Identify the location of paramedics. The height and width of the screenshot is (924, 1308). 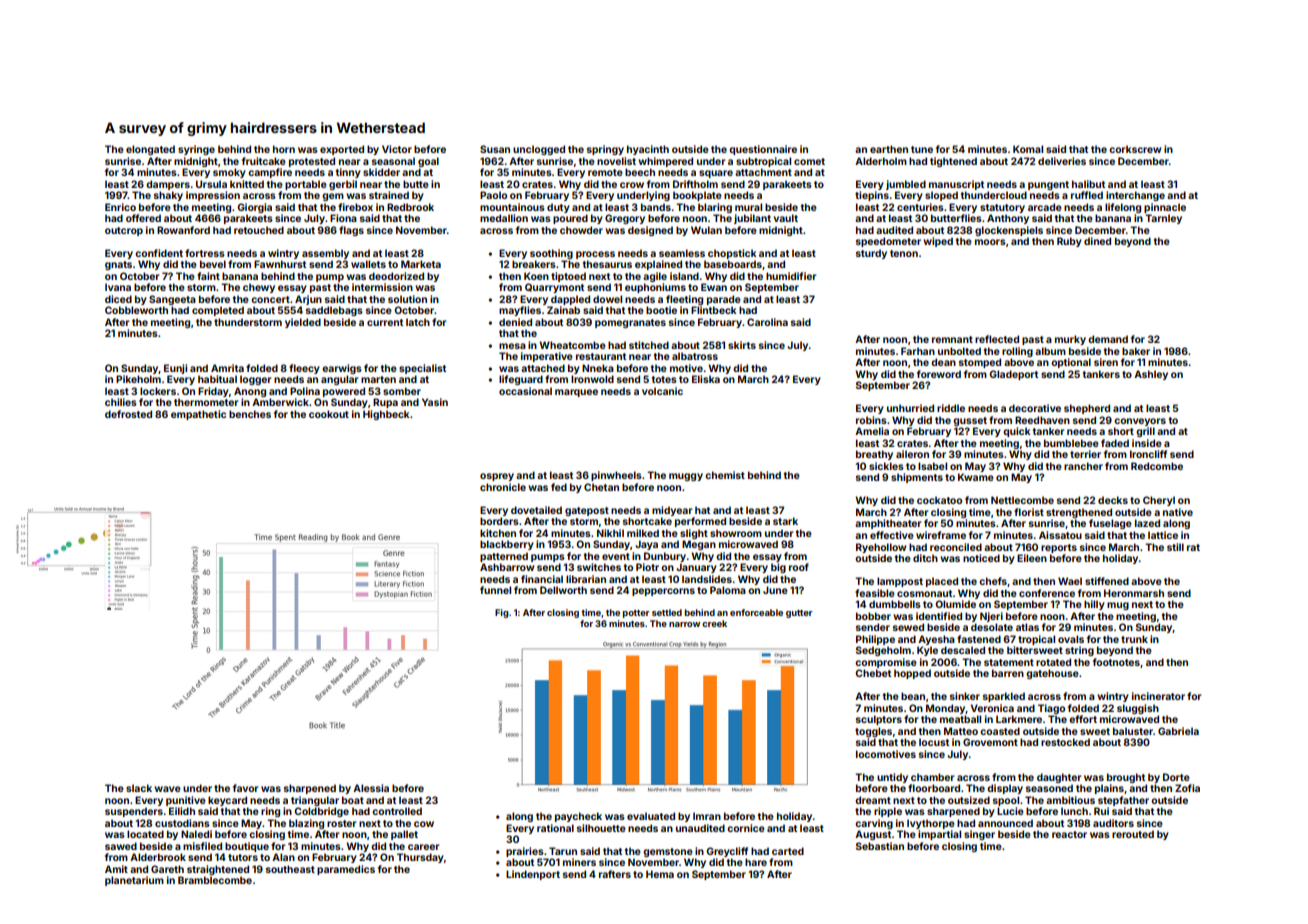
(346, 870).
